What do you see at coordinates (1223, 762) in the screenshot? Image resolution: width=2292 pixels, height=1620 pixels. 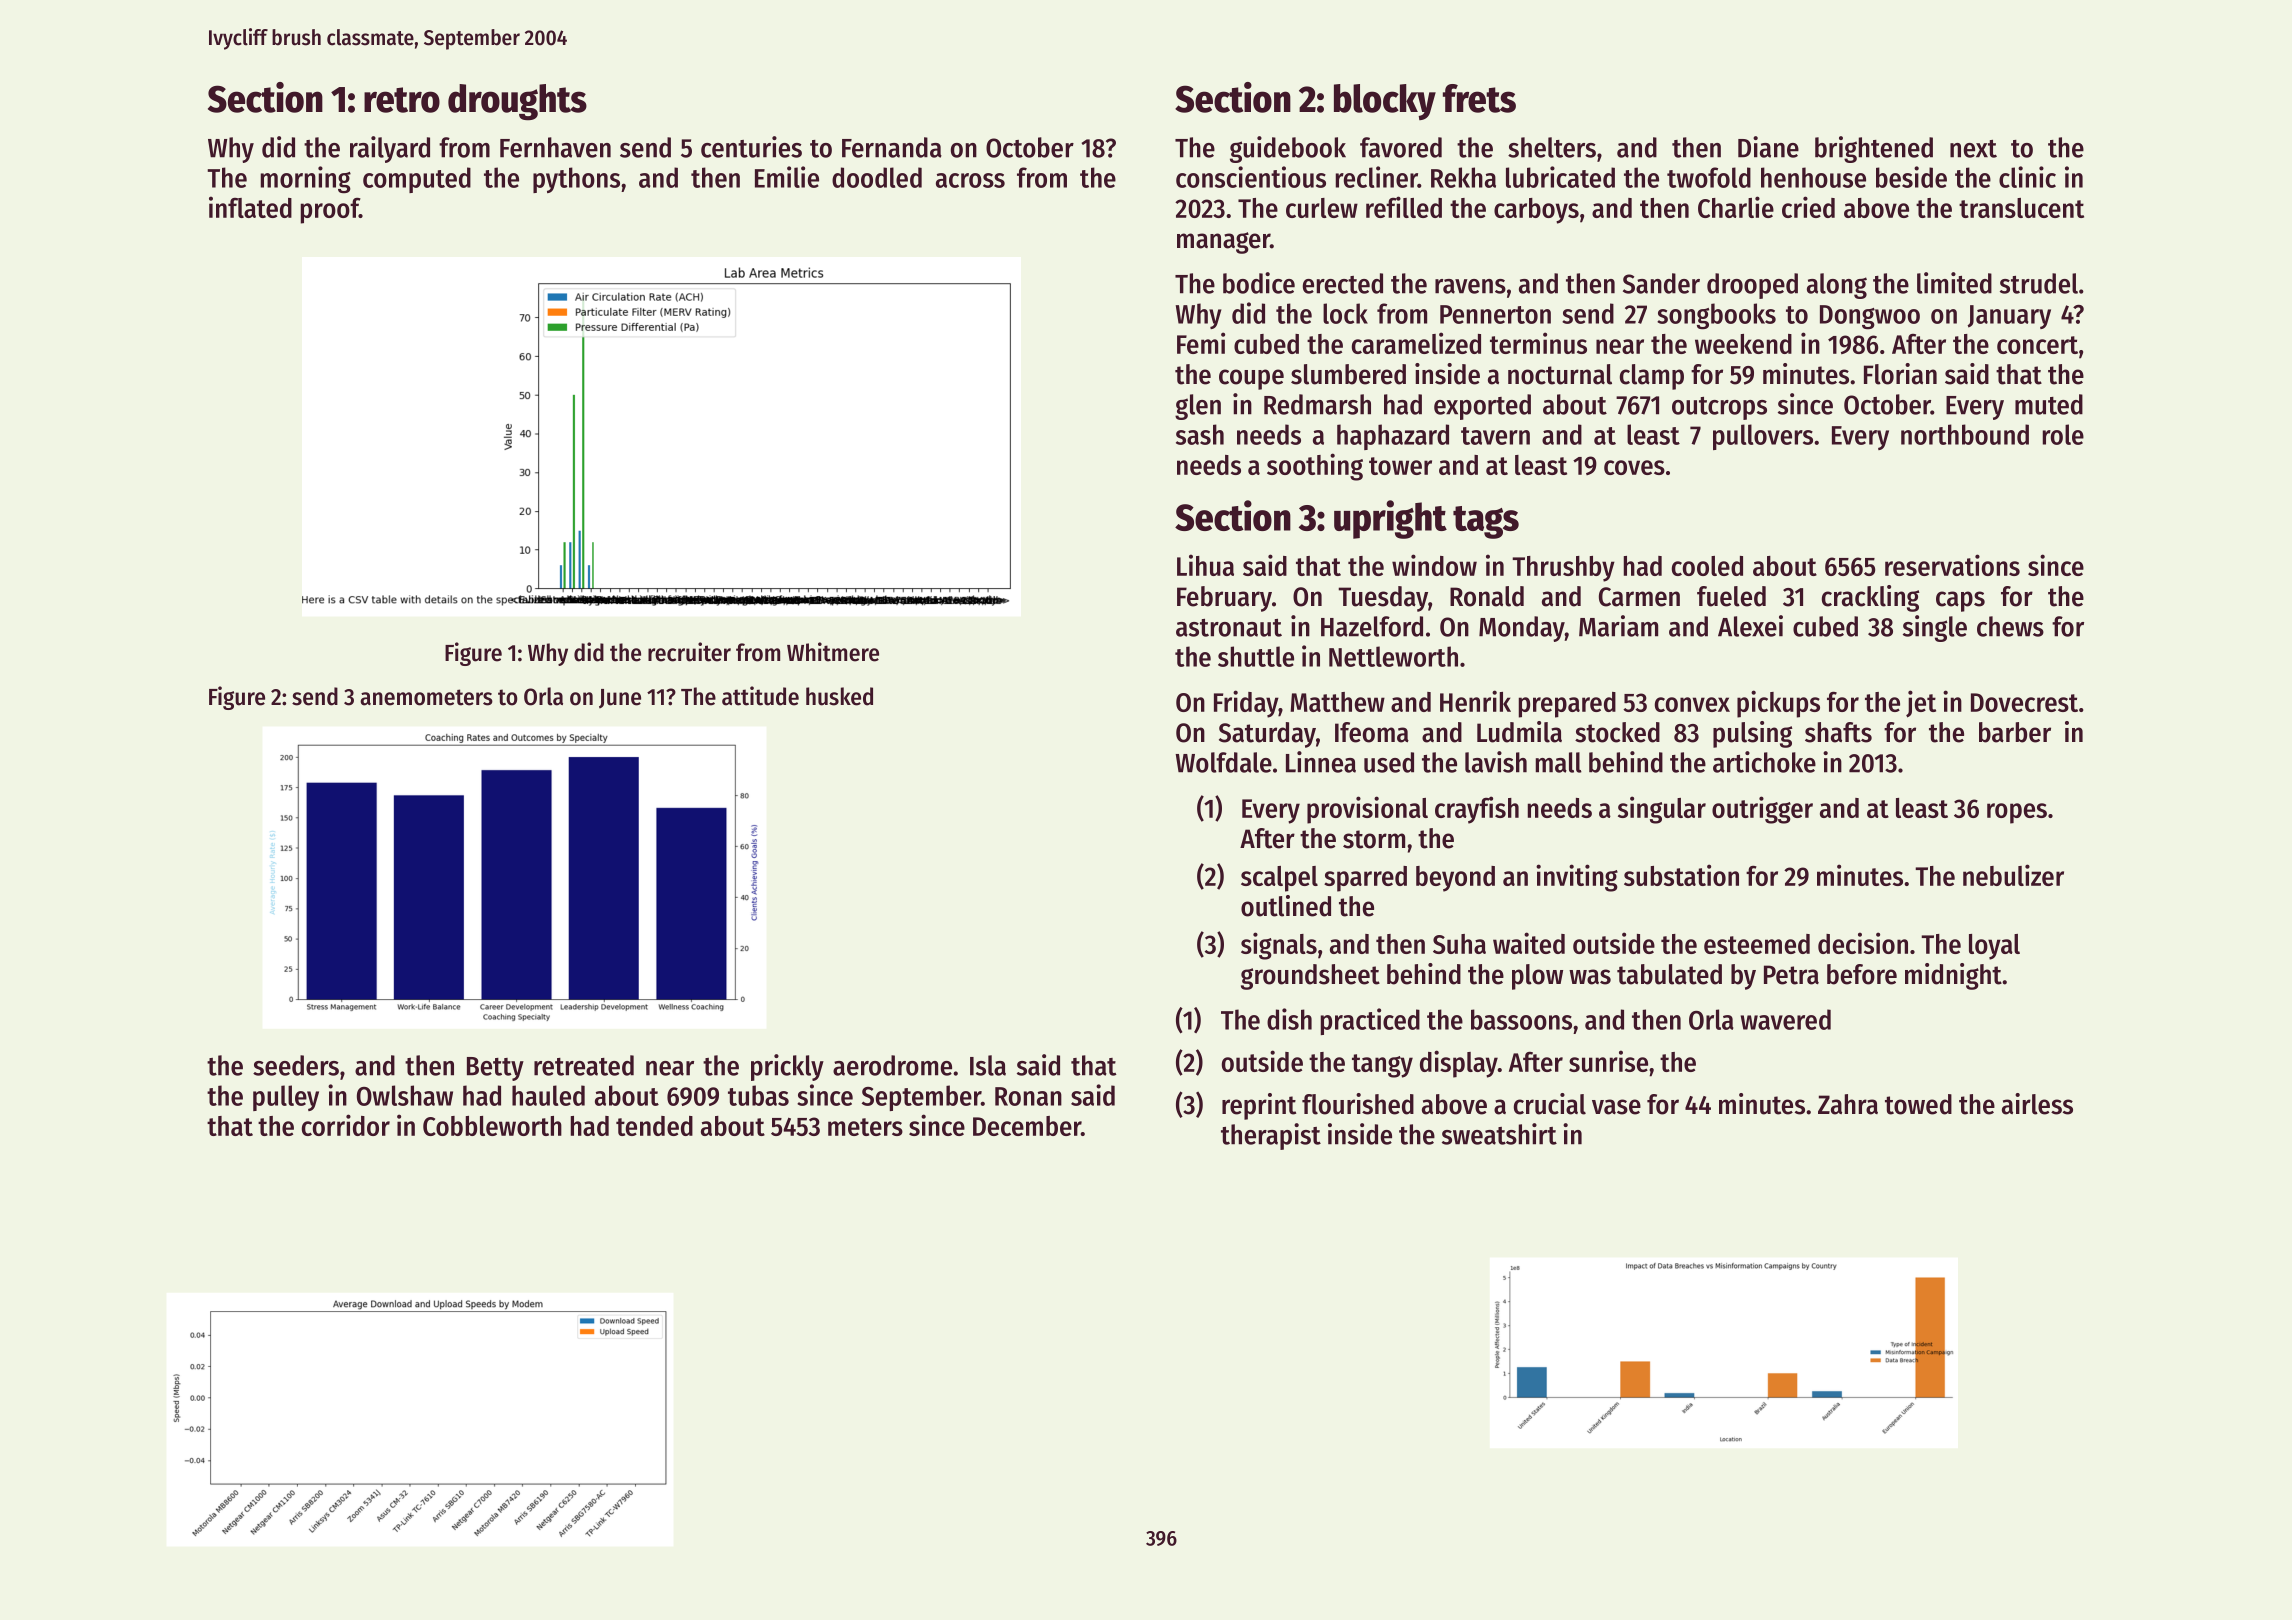 I see `Wolfdale` at bounding box center [1223, 762].
